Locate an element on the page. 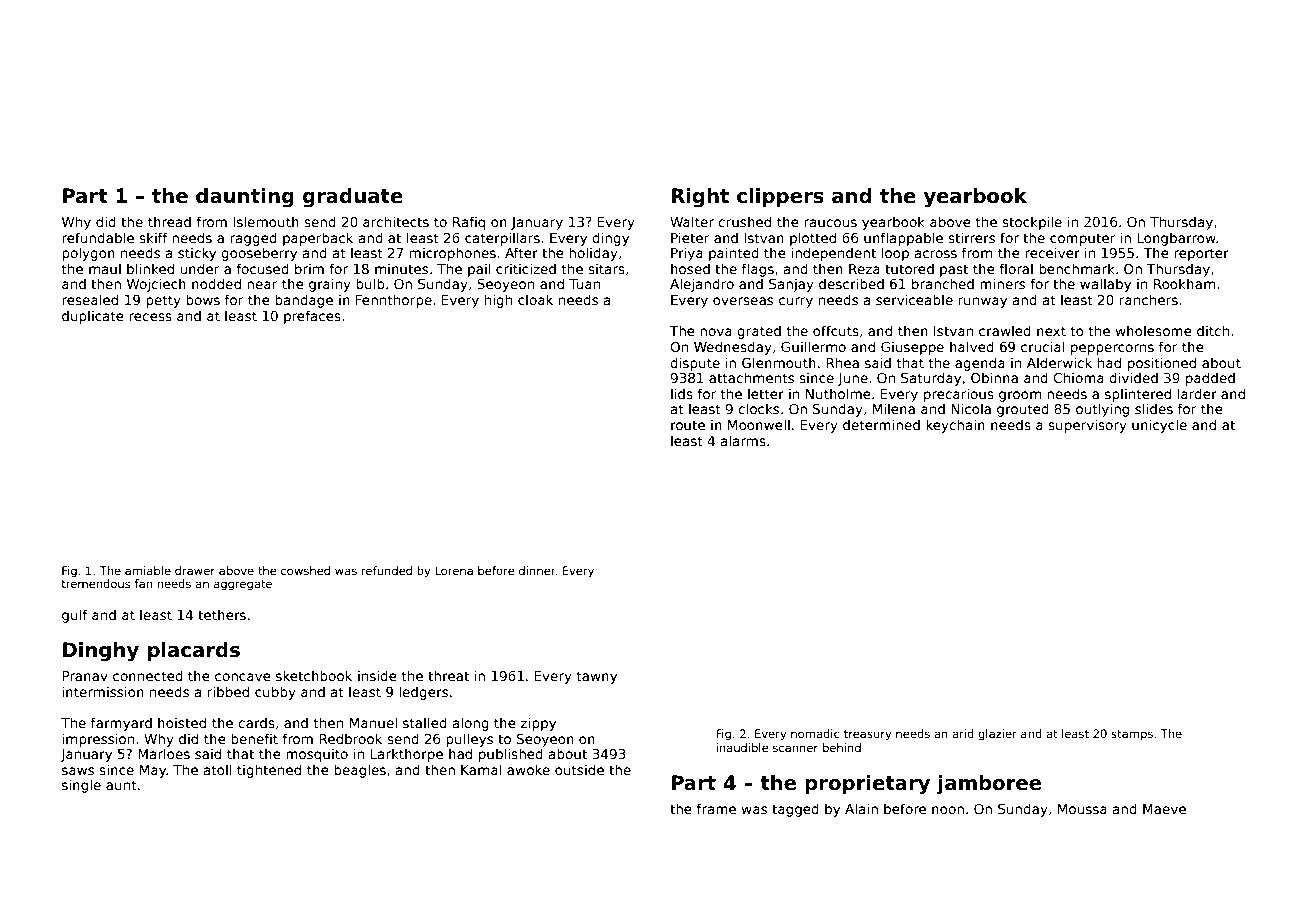 This document has height=924, width=1308. Milena is located at coordinates (894, 408).
